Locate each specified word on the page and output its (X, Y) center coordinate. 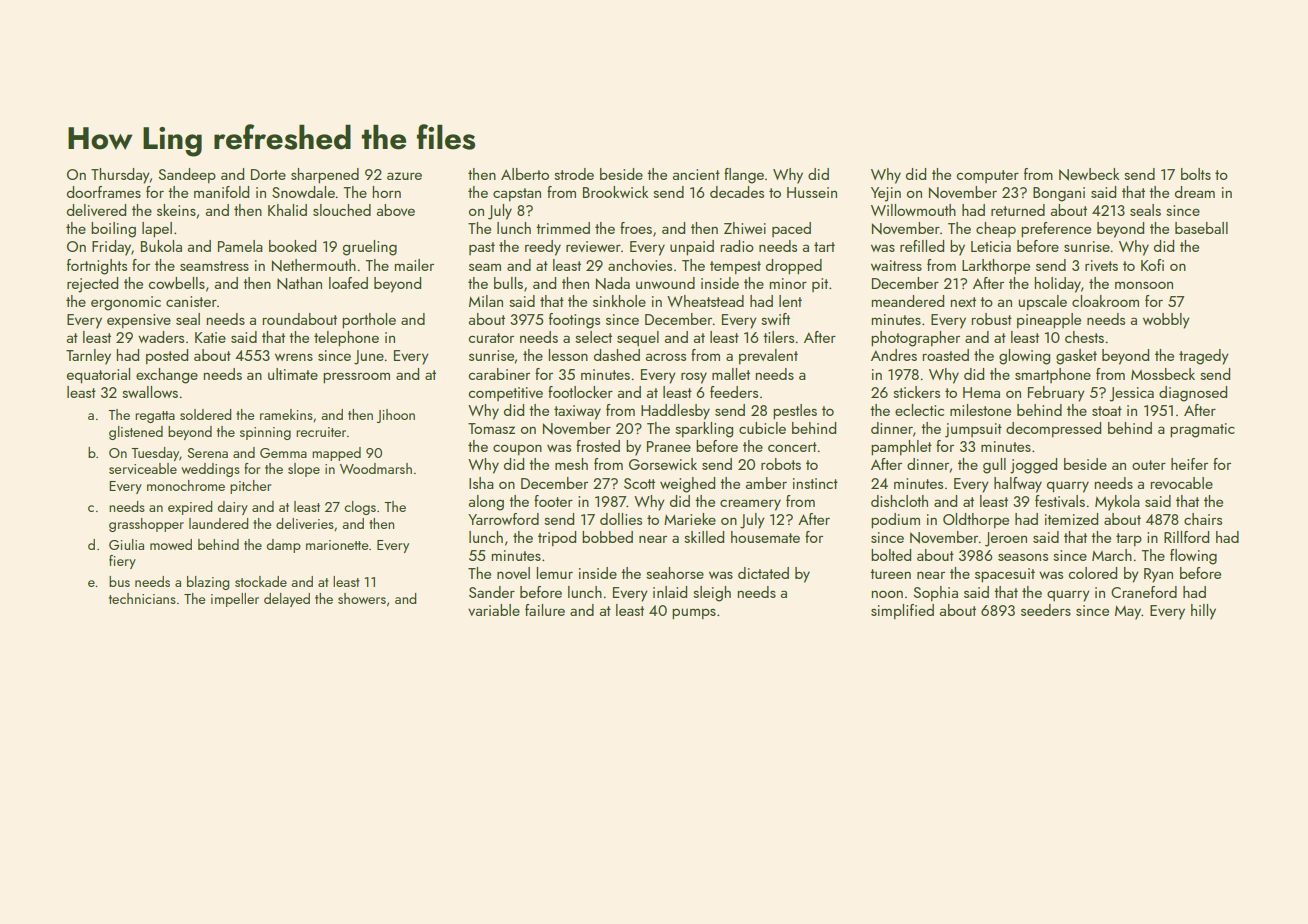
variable (494, 610)
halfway (1018, 485)
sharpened (325, 176)
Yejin (886, 194)
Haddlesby (675, 412)
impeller (235, 600)
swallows (150, 392)
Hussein (812, 192)
